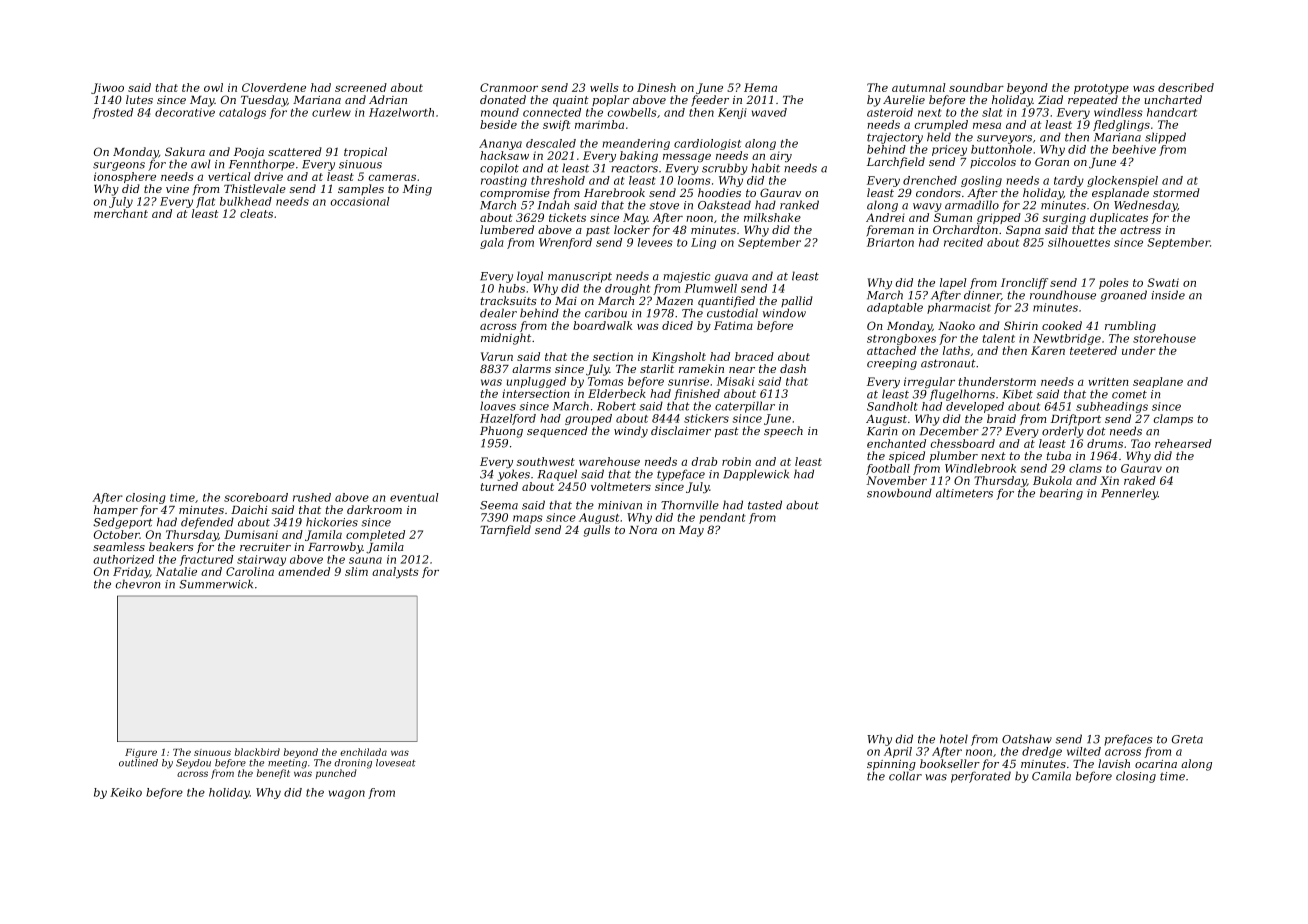 Image resolution: width=1308 pixels, height=924 pixels. What do you see at coordinates (1186, 87) in the screenshot?
I see `described` at bounding box center [1186, 87].
